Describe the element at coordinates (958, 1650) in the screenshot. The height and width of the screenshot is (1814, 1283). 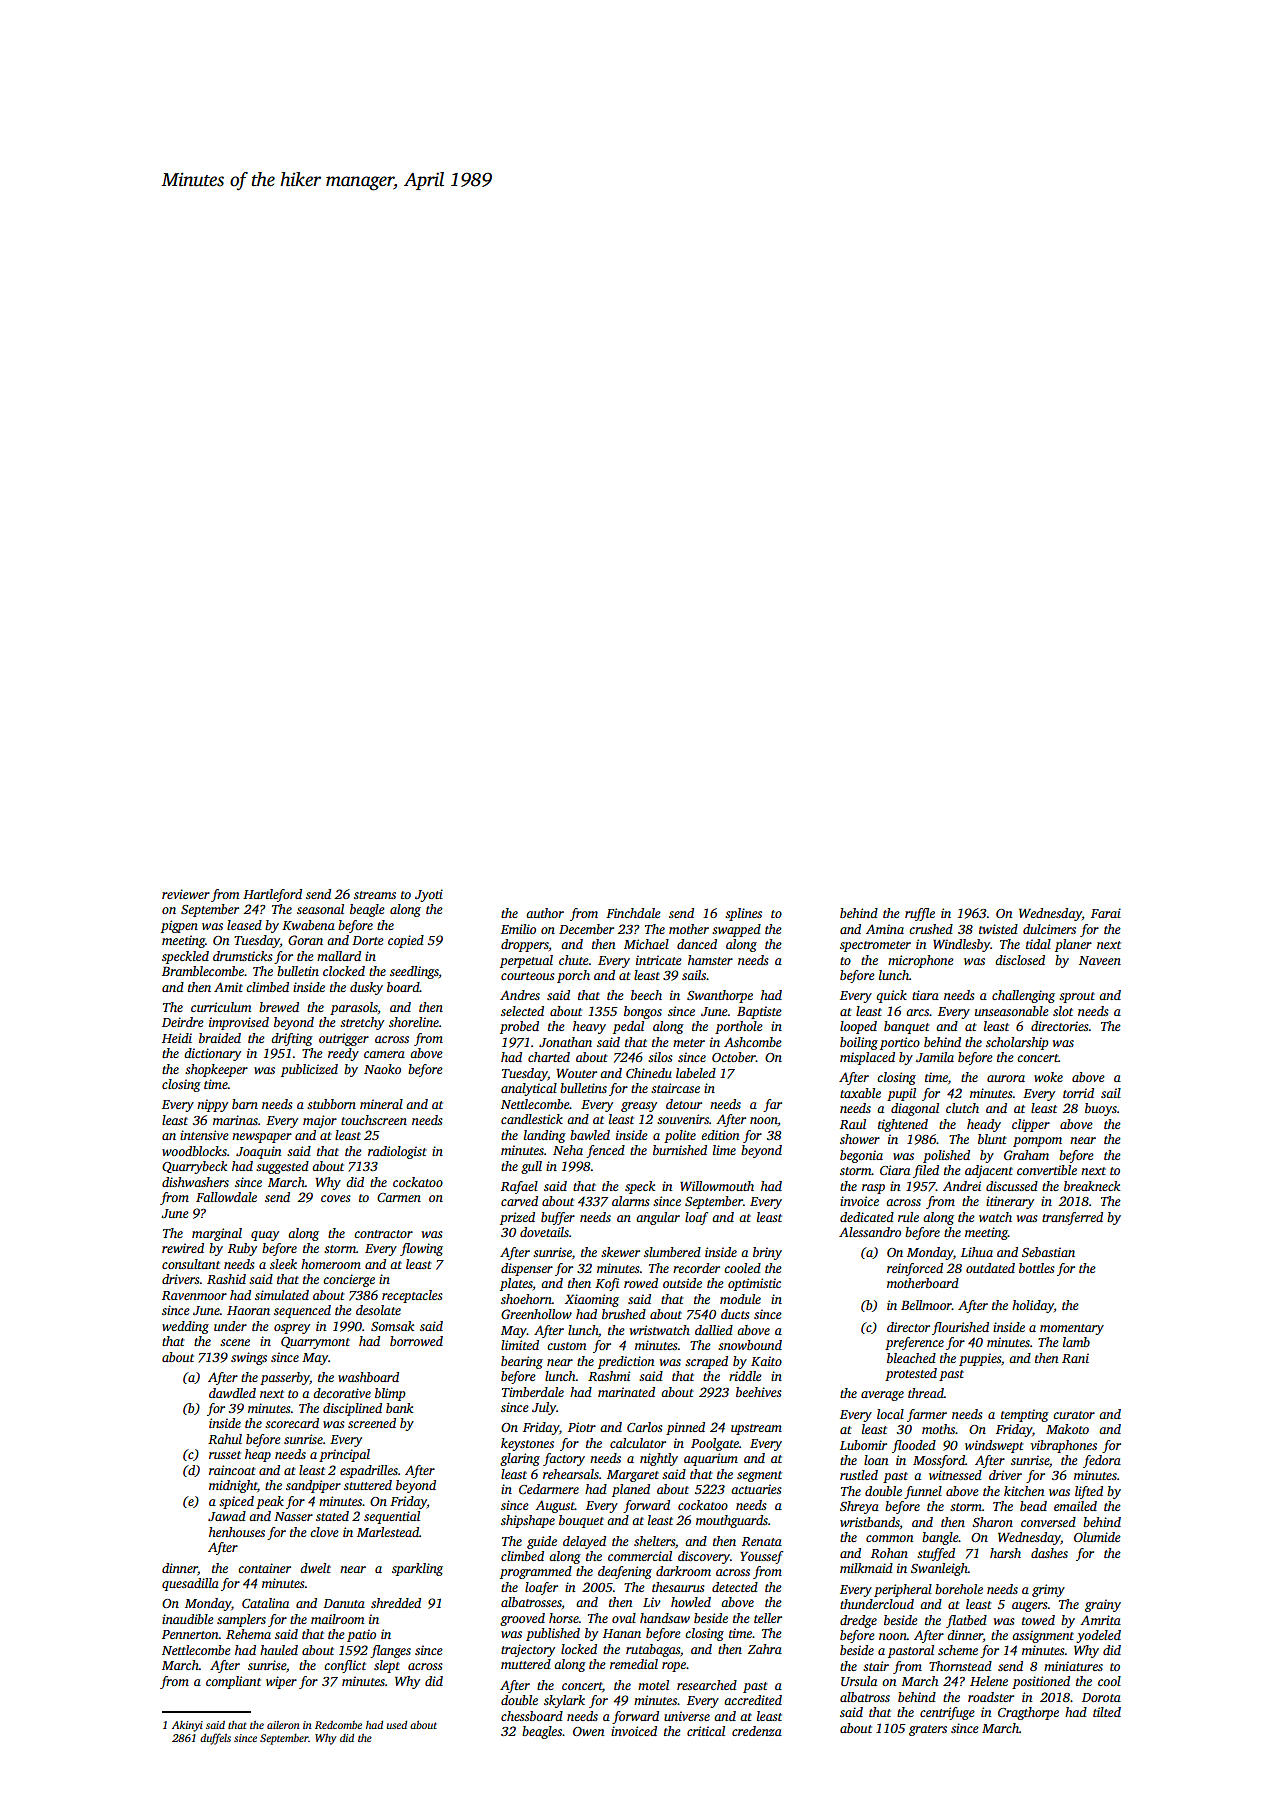
I see `scheme` at that location.
